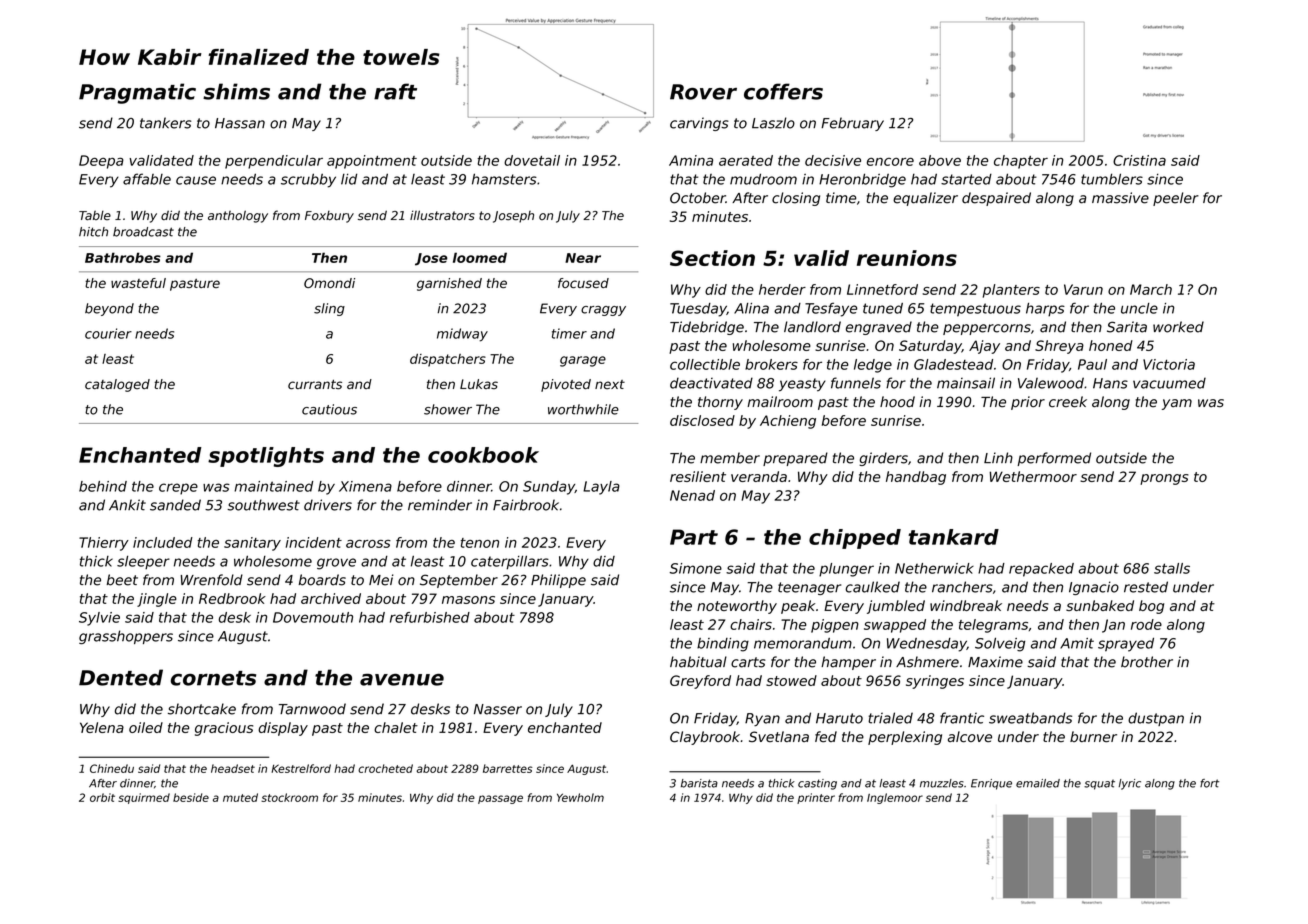 This page has height=924, width=1308. Describe the element at coordinates (137, 93) in the page. I see `Pragmatic` at that location.
